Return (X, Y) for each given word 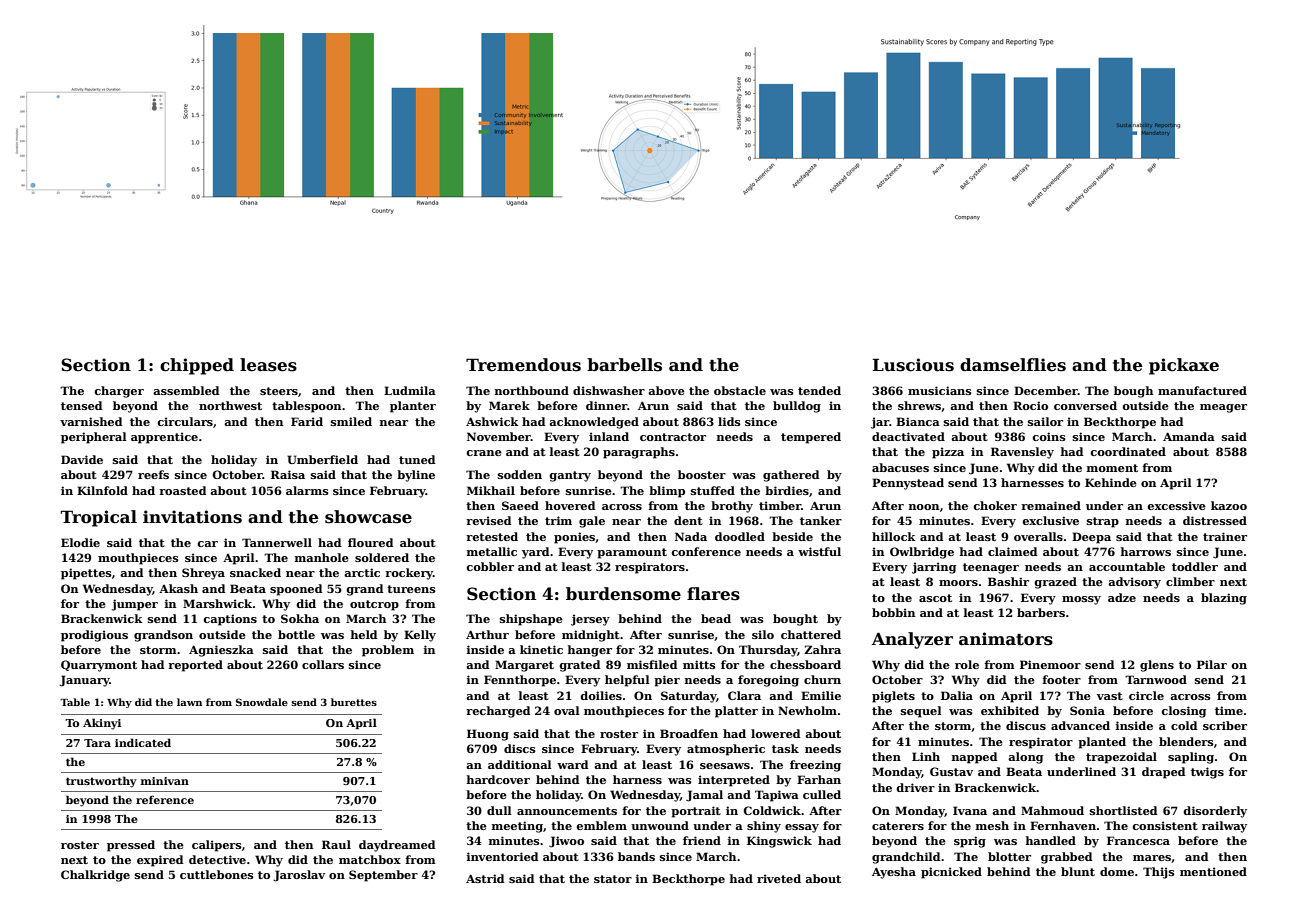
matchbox (370, 859)
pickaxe (1184, 366)
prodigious (94, 636)
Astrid (485, 878)
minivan (165, 781)
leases (268, 365)
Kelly (420, 636)
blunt (1078, 871)
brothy (732, 507)
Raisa (288, 474)
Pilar (1212, 664)
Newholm (807, 710)
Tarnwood (1156, 679)
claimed (1012, 551)
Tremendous (523, 365)
